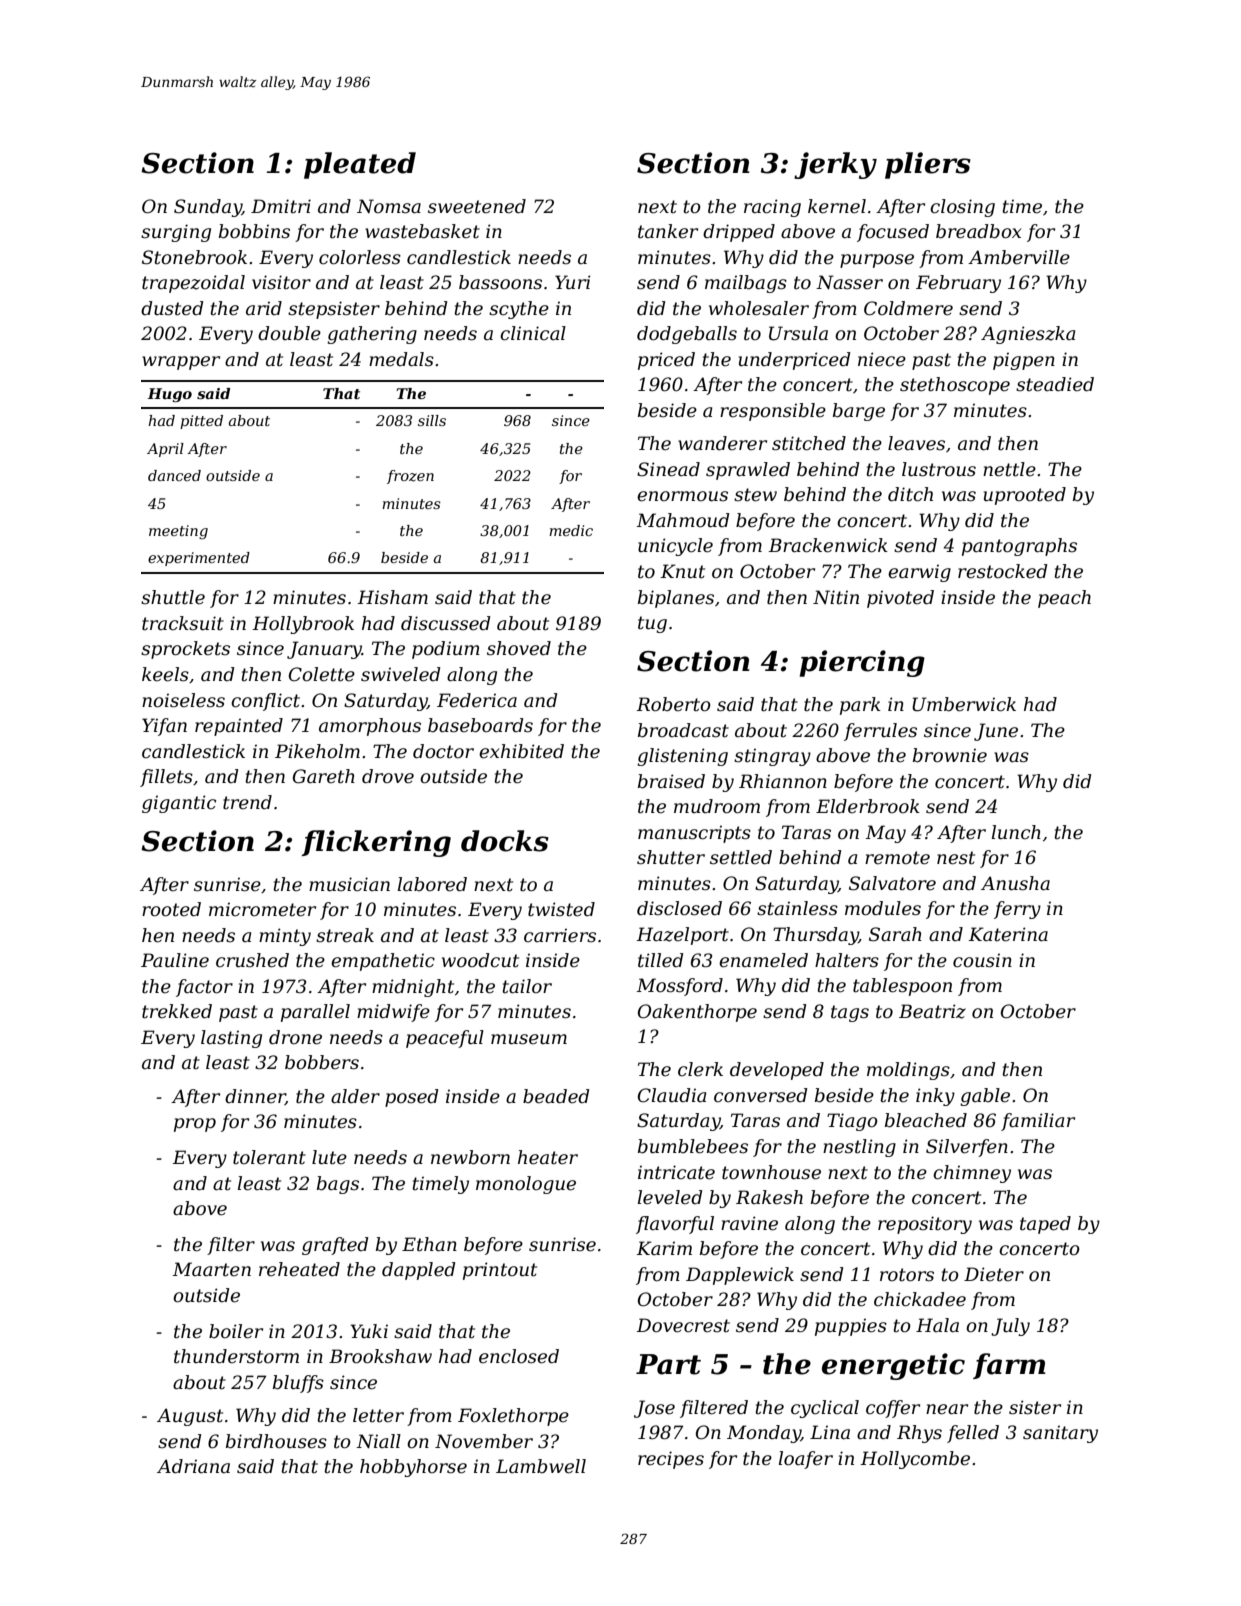  I want to click on pliers, so click(928, 165).
